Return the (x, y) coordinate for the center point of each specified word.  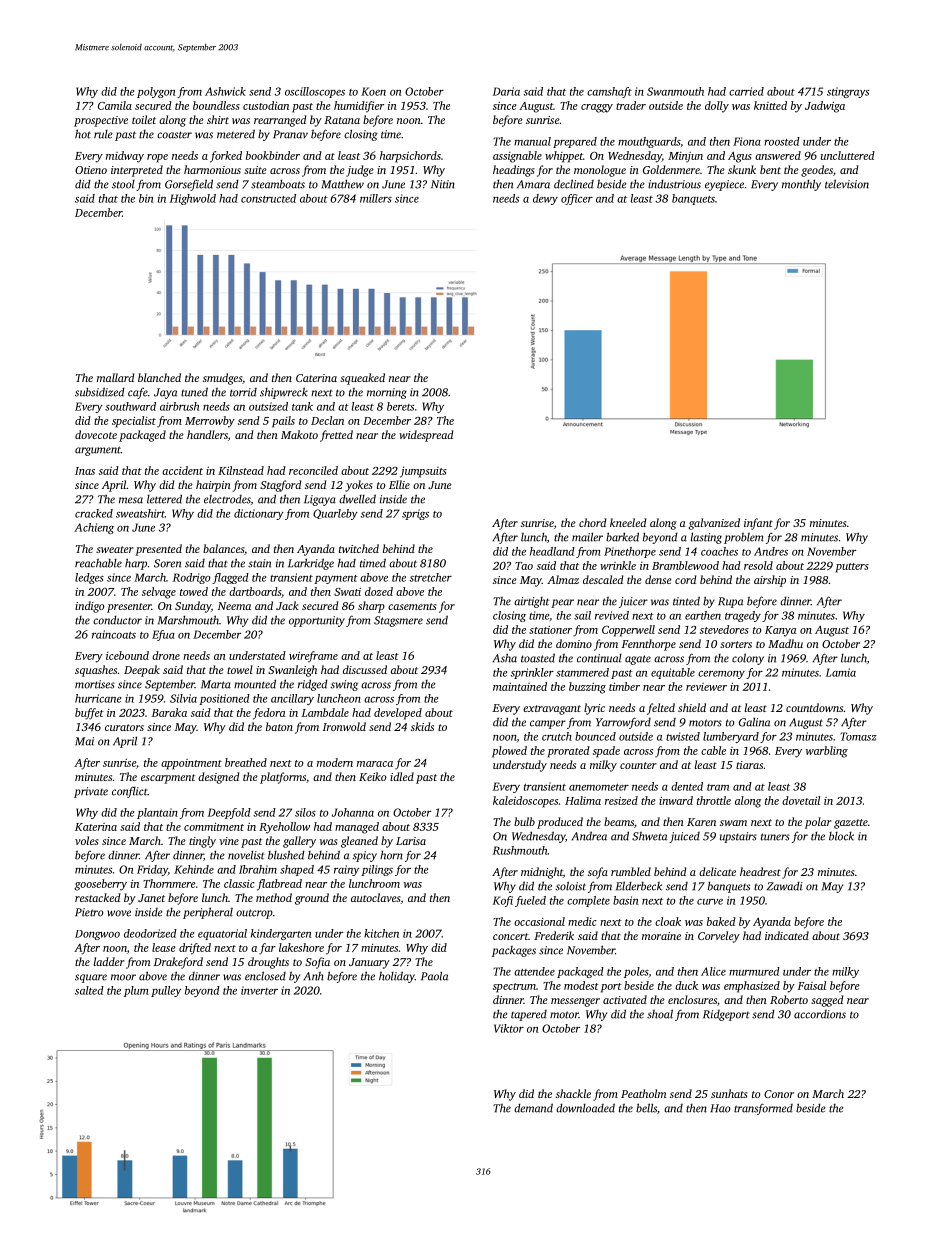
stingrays (848, 92)
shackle (573, 1093)
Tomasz (858, 736)
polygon (156, 92)
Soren (167, 563)
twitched (359, 548)
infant (758, 524)
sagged (827, 1001)
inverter (259, 990)
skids (422, 726)
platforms (283, 778)
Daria (506, 91)
